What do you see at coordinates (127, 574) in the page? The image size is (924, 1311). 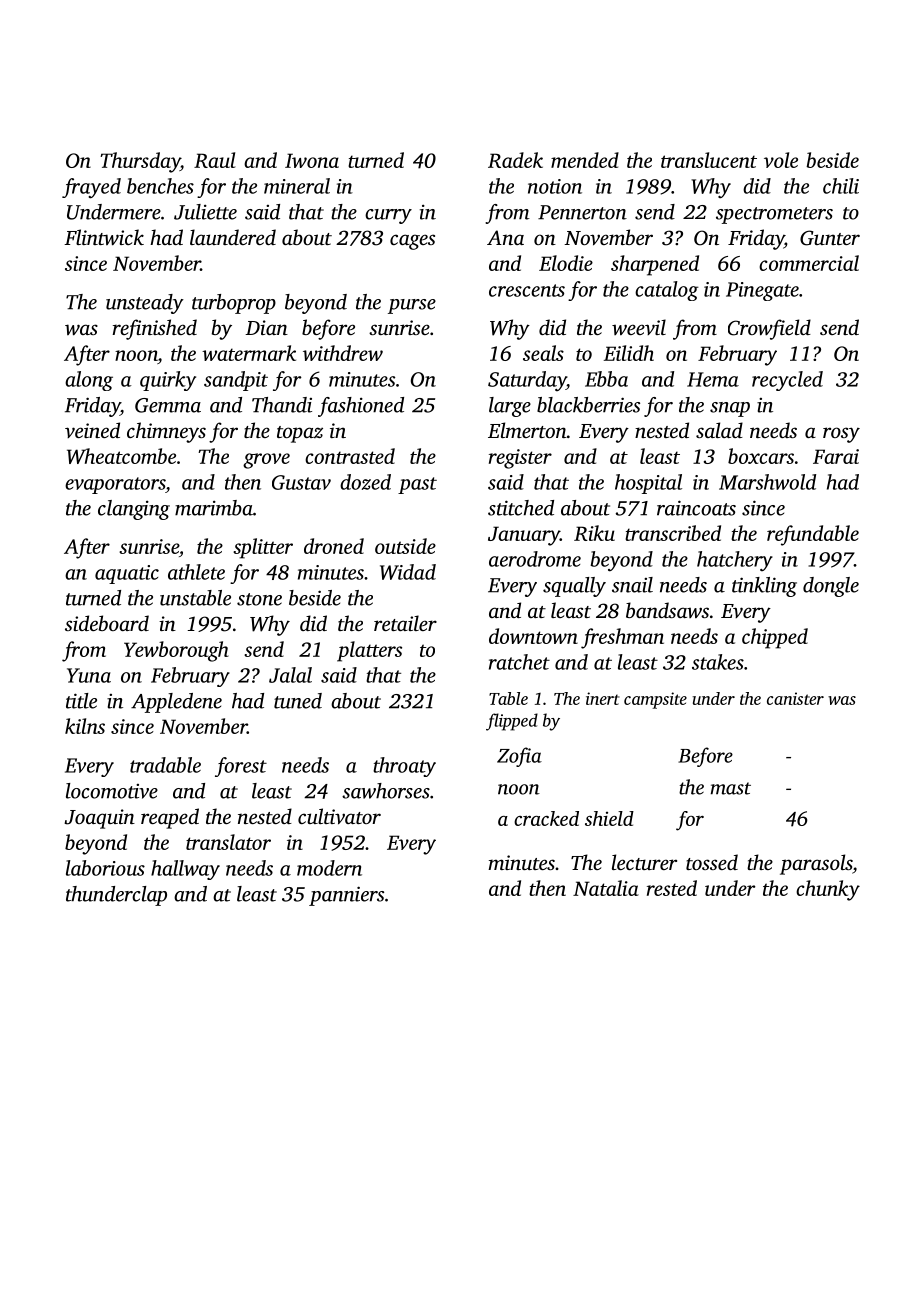 I see `aquatic` at bounding box center [127, 574].
